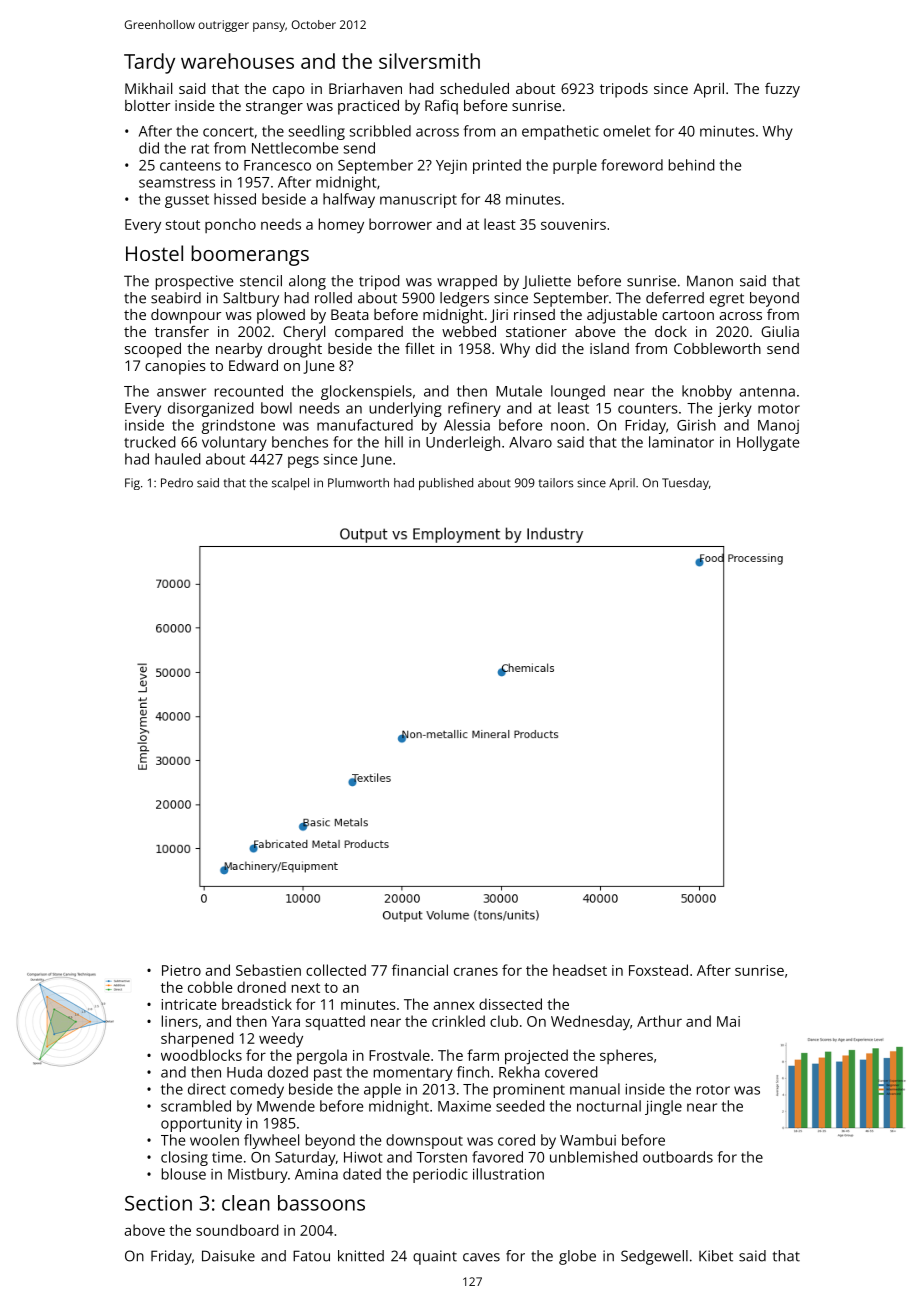  What do you see at coordinates (768, 443) in the screenshot?
I see `Hollygate` at bounding box center [768, 443].
